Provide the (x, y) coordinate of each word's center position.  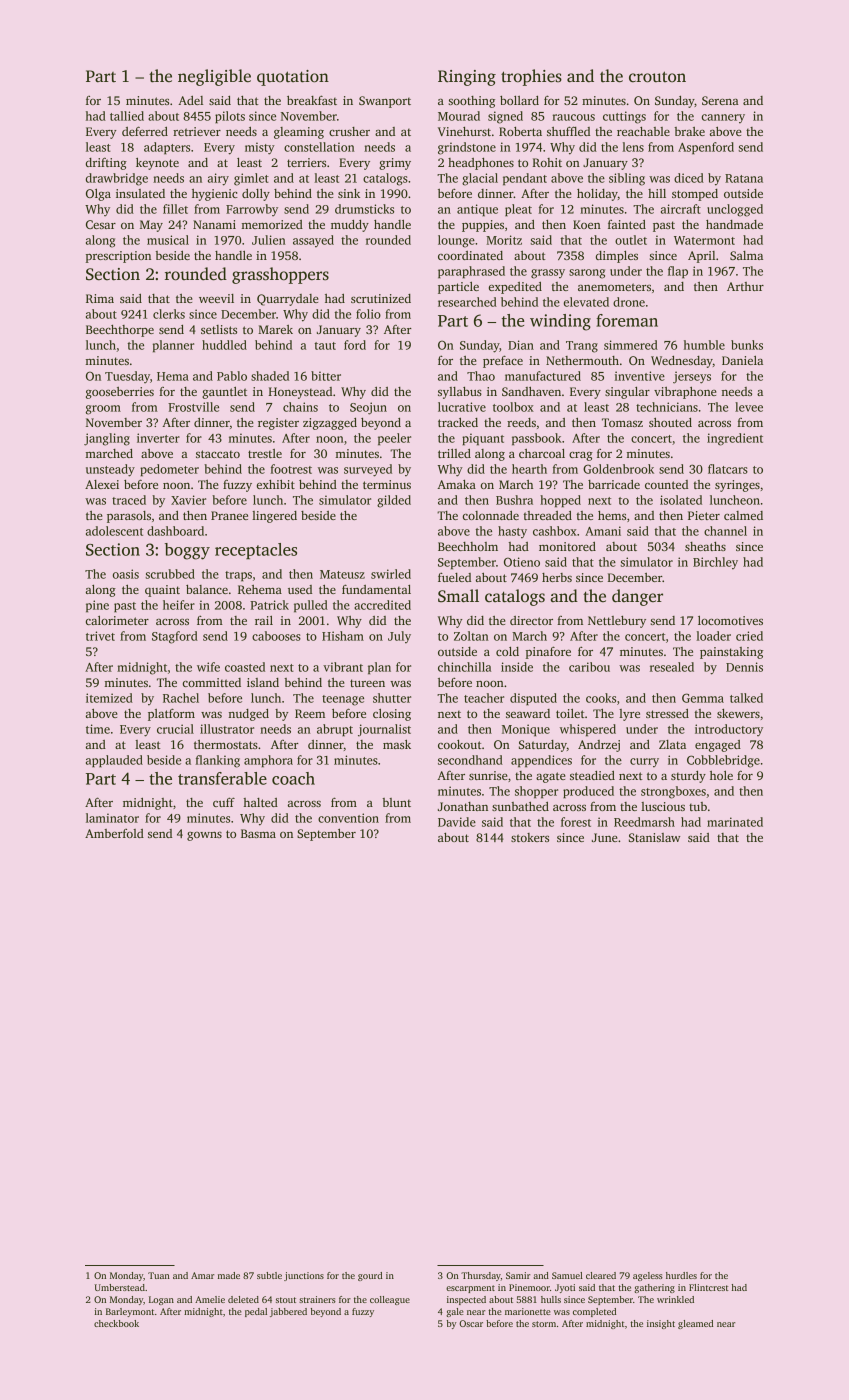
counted (666, 484)
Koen (587, 224)
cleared (601, 1275)
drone (629, 302)
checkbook (116, 1323)
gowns (204, 836)
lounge (456, 241)
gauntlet (224, 393)
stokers (530, 837)
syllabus (460, 393)
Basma (258, 833)
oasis (126, 574)
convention (348, 818)
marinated (735, 822)
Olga (98, 195)
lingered (274, 517)
